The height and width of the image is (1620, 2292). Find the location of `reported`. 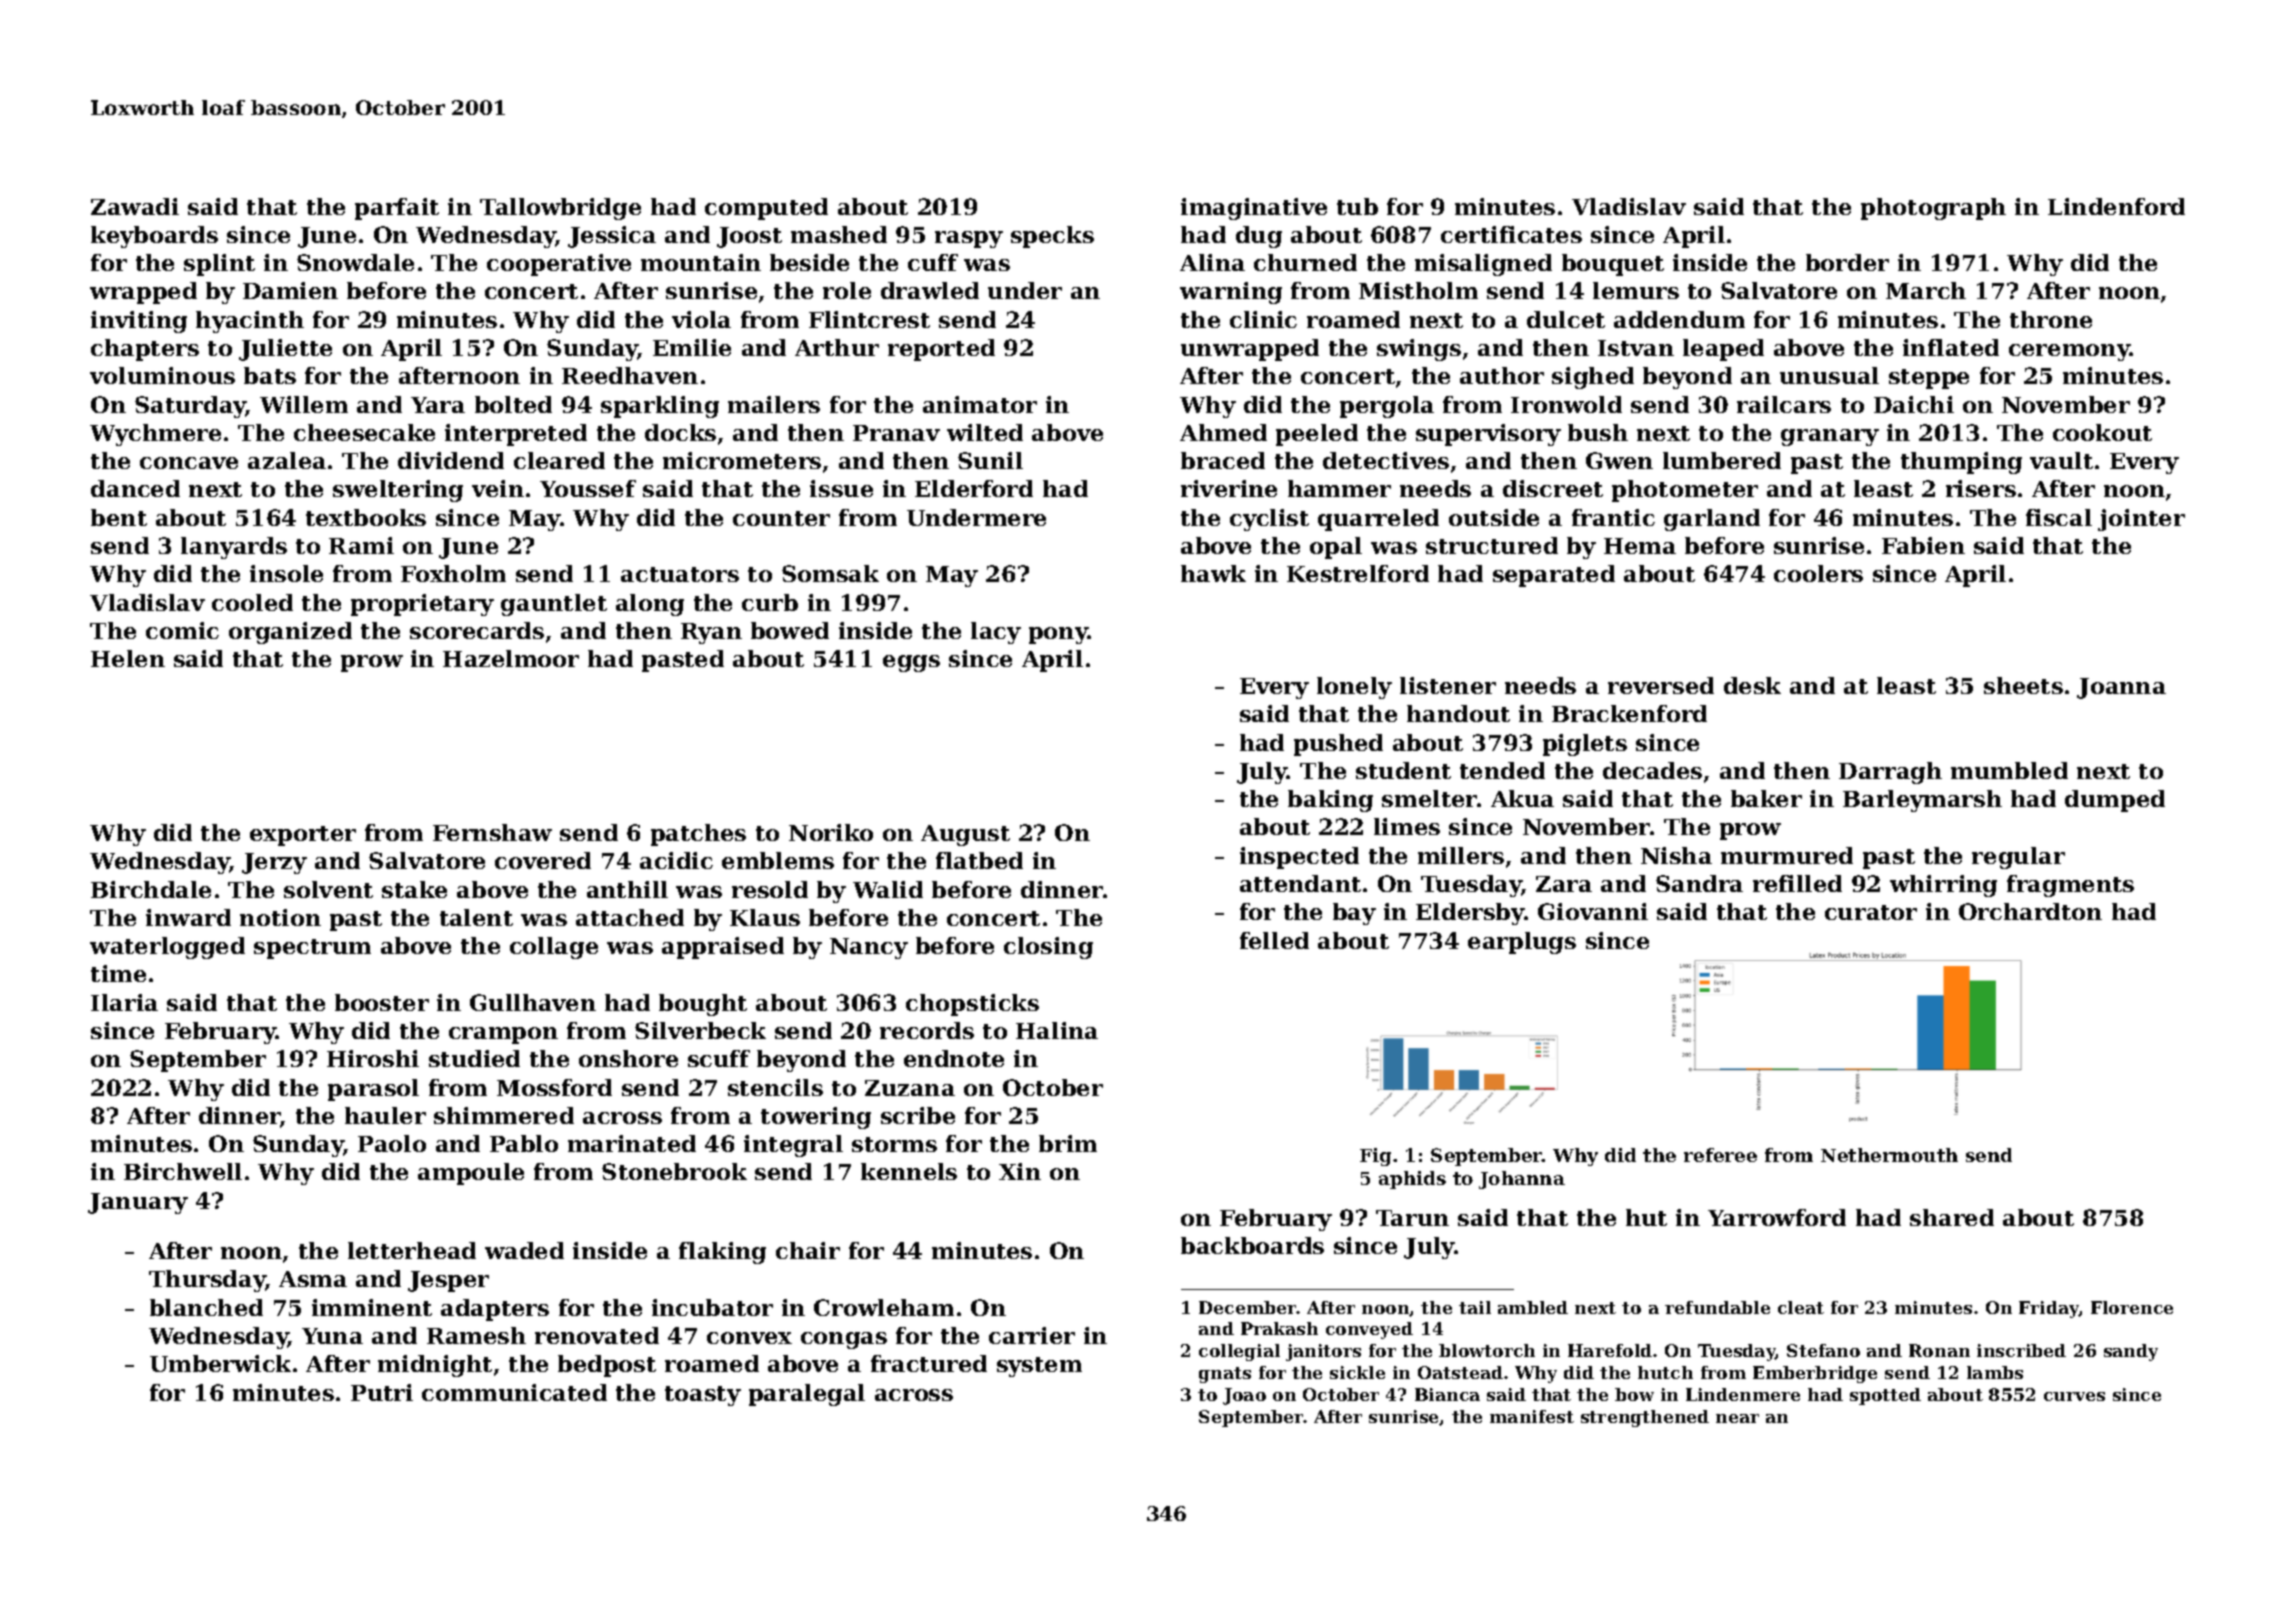

reported is located at coordinates (941, 350).
